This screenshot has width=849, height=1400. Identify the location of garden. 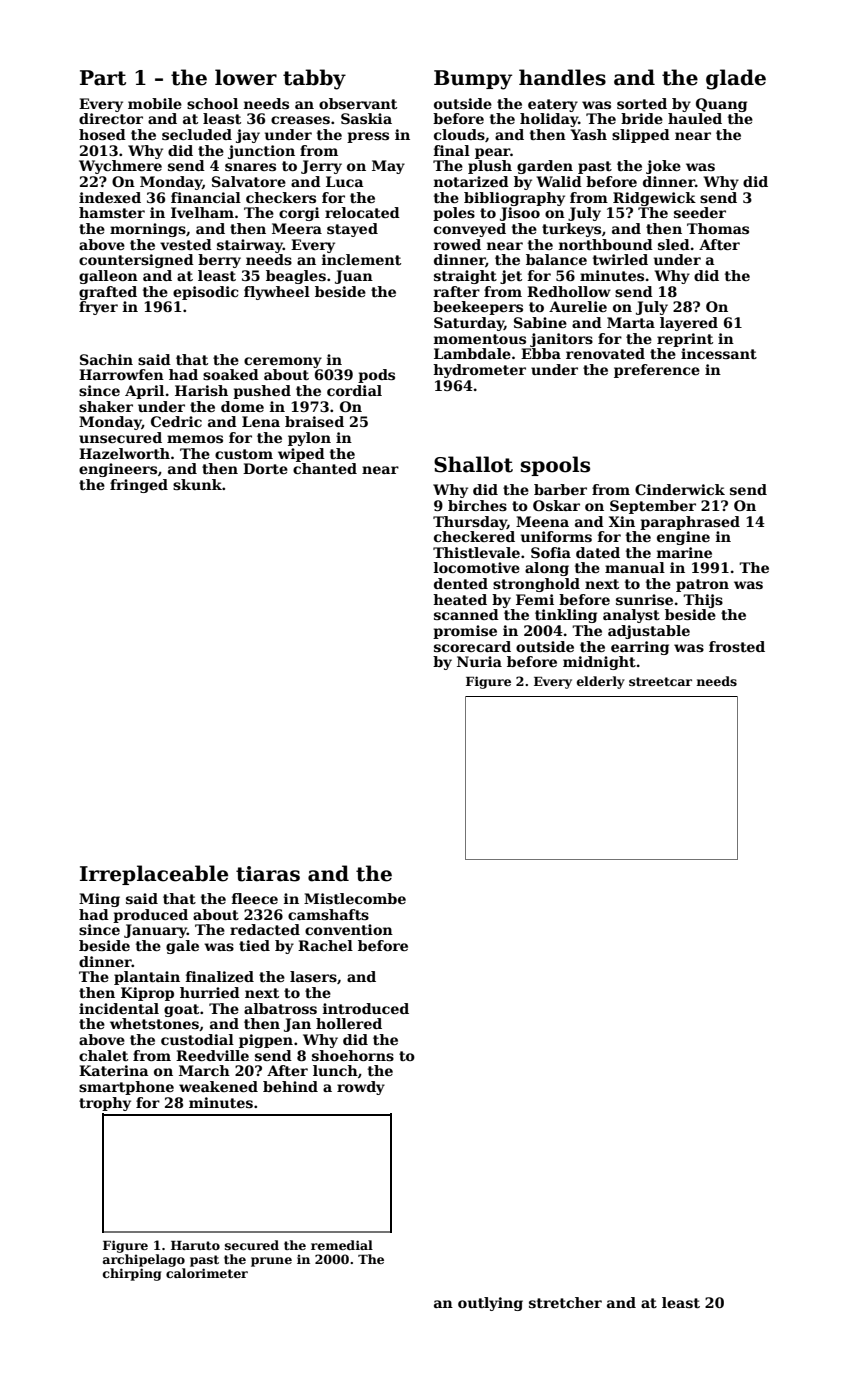
(545, 167).
